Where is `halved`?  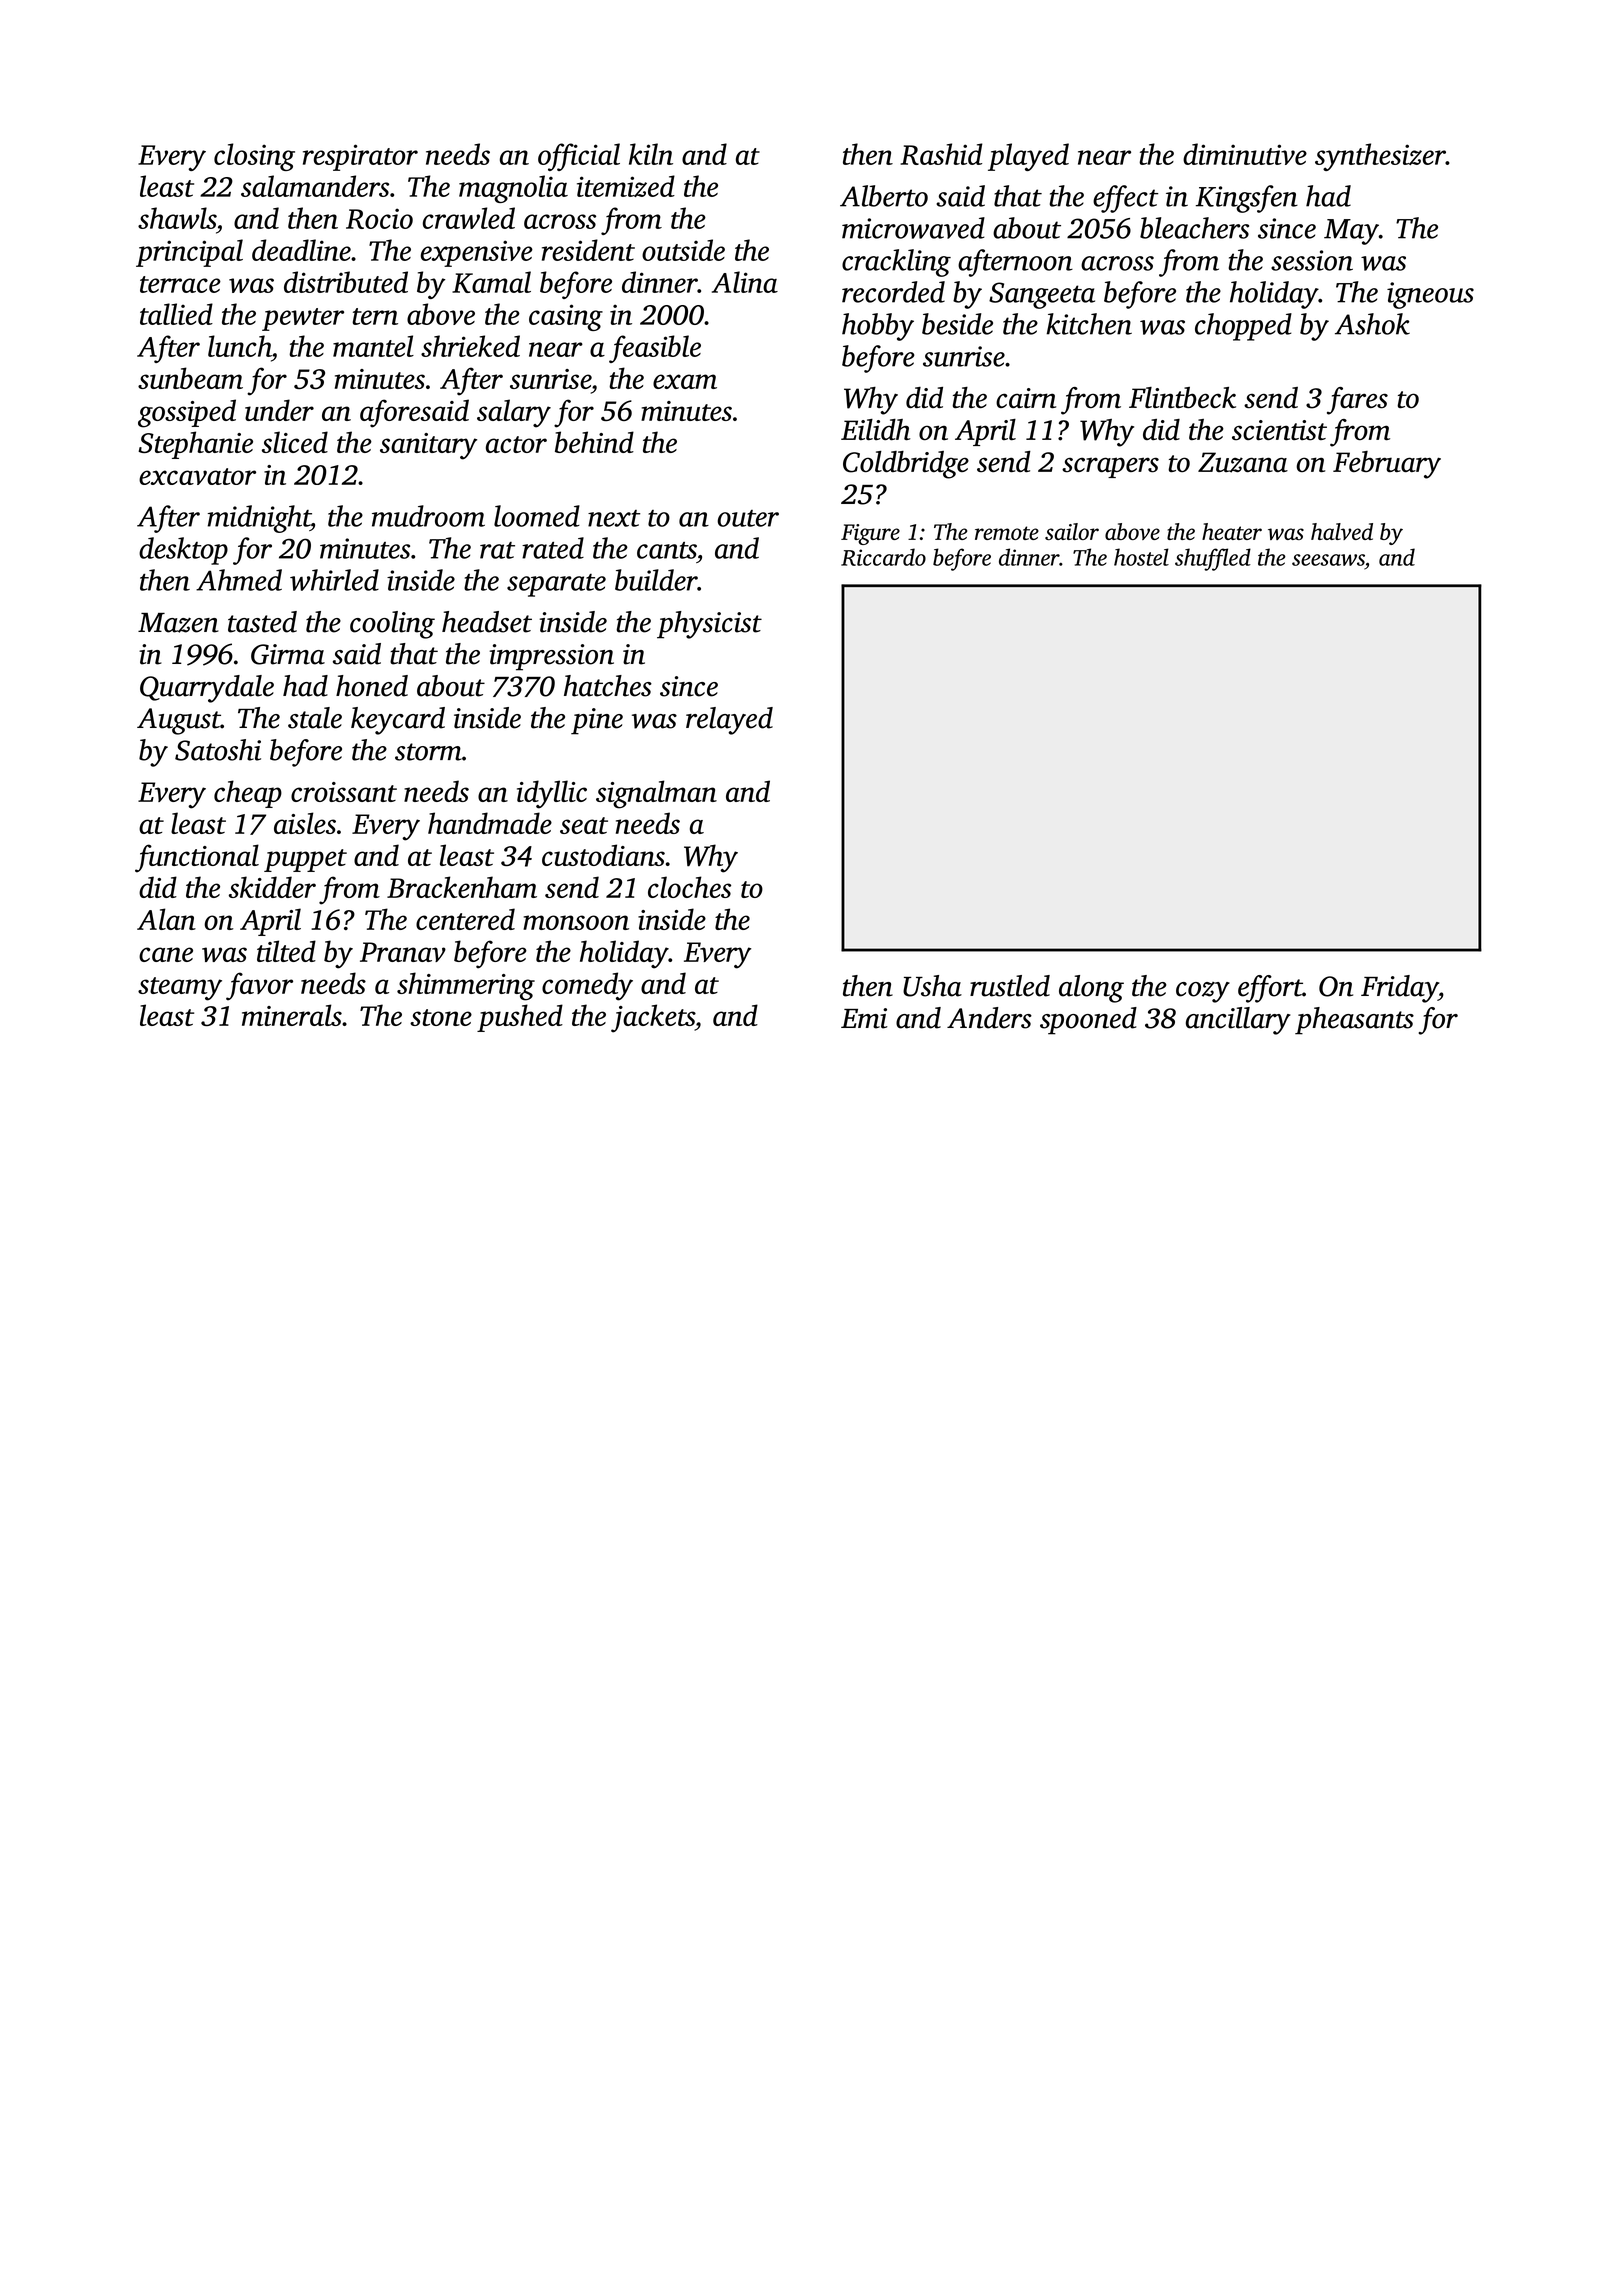
halved is located at coordinates (1342, 531).
